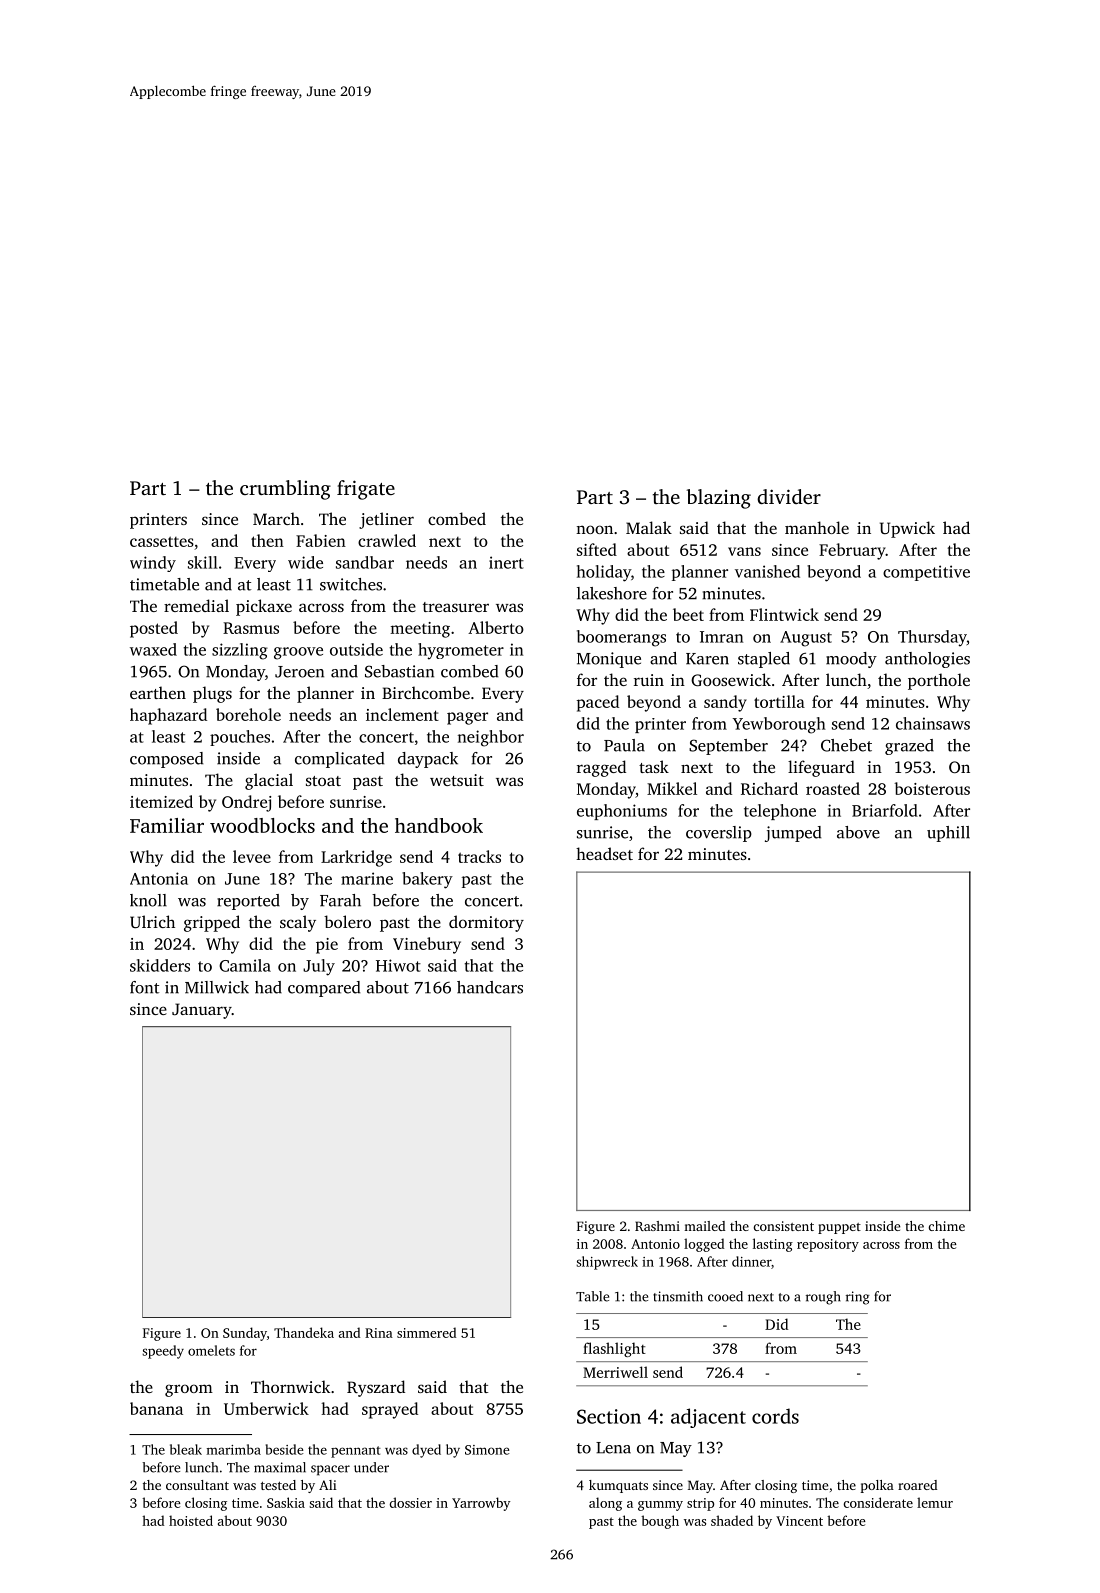 The height and width of the screenshot is (1593, 1100). What do you see at coordinates (245, 965) in the screenshot?
I see `Camila` at bounding box center [245, 965].
